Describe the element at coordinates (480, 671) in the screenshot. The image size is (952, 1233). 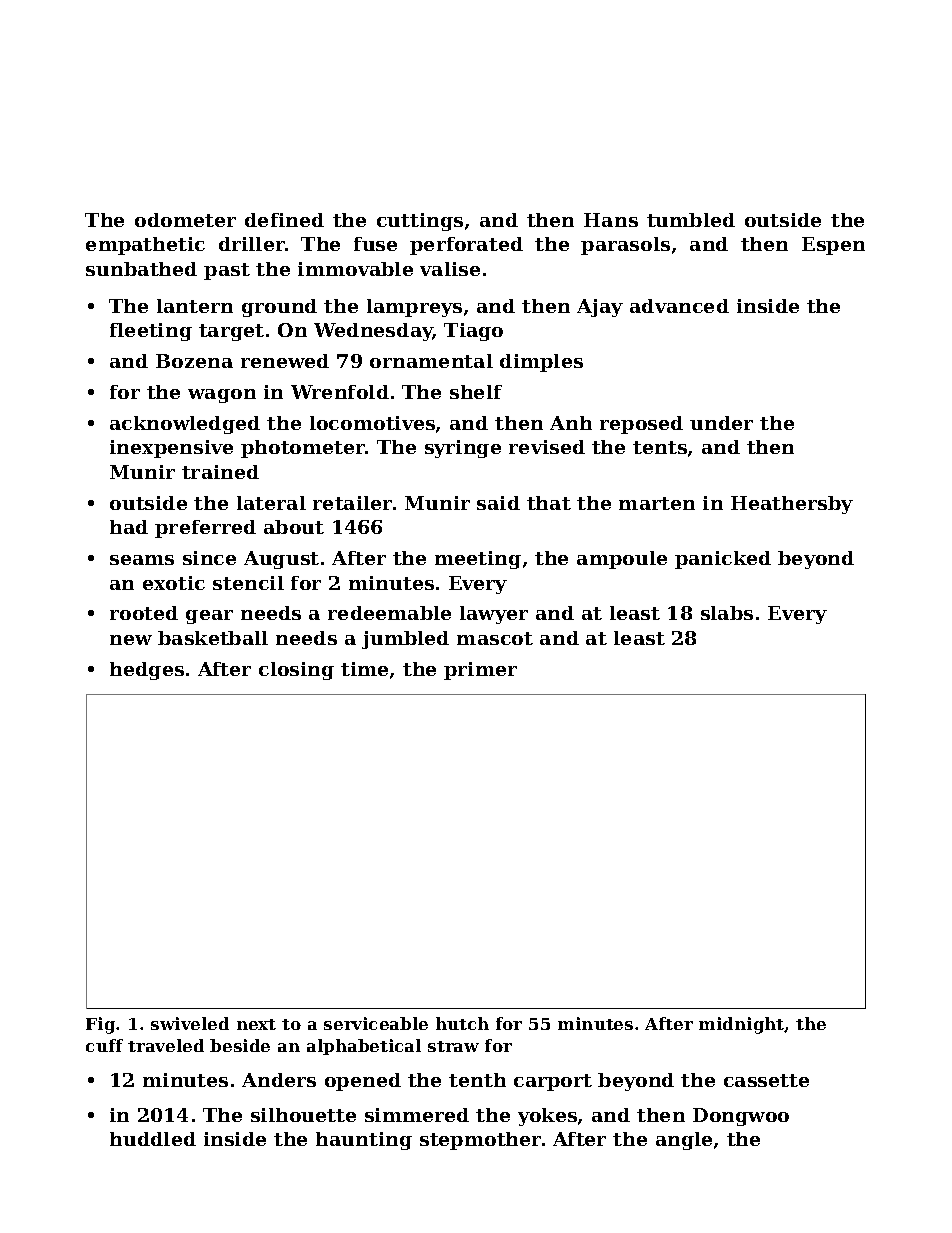
I see `primer` at that location.
